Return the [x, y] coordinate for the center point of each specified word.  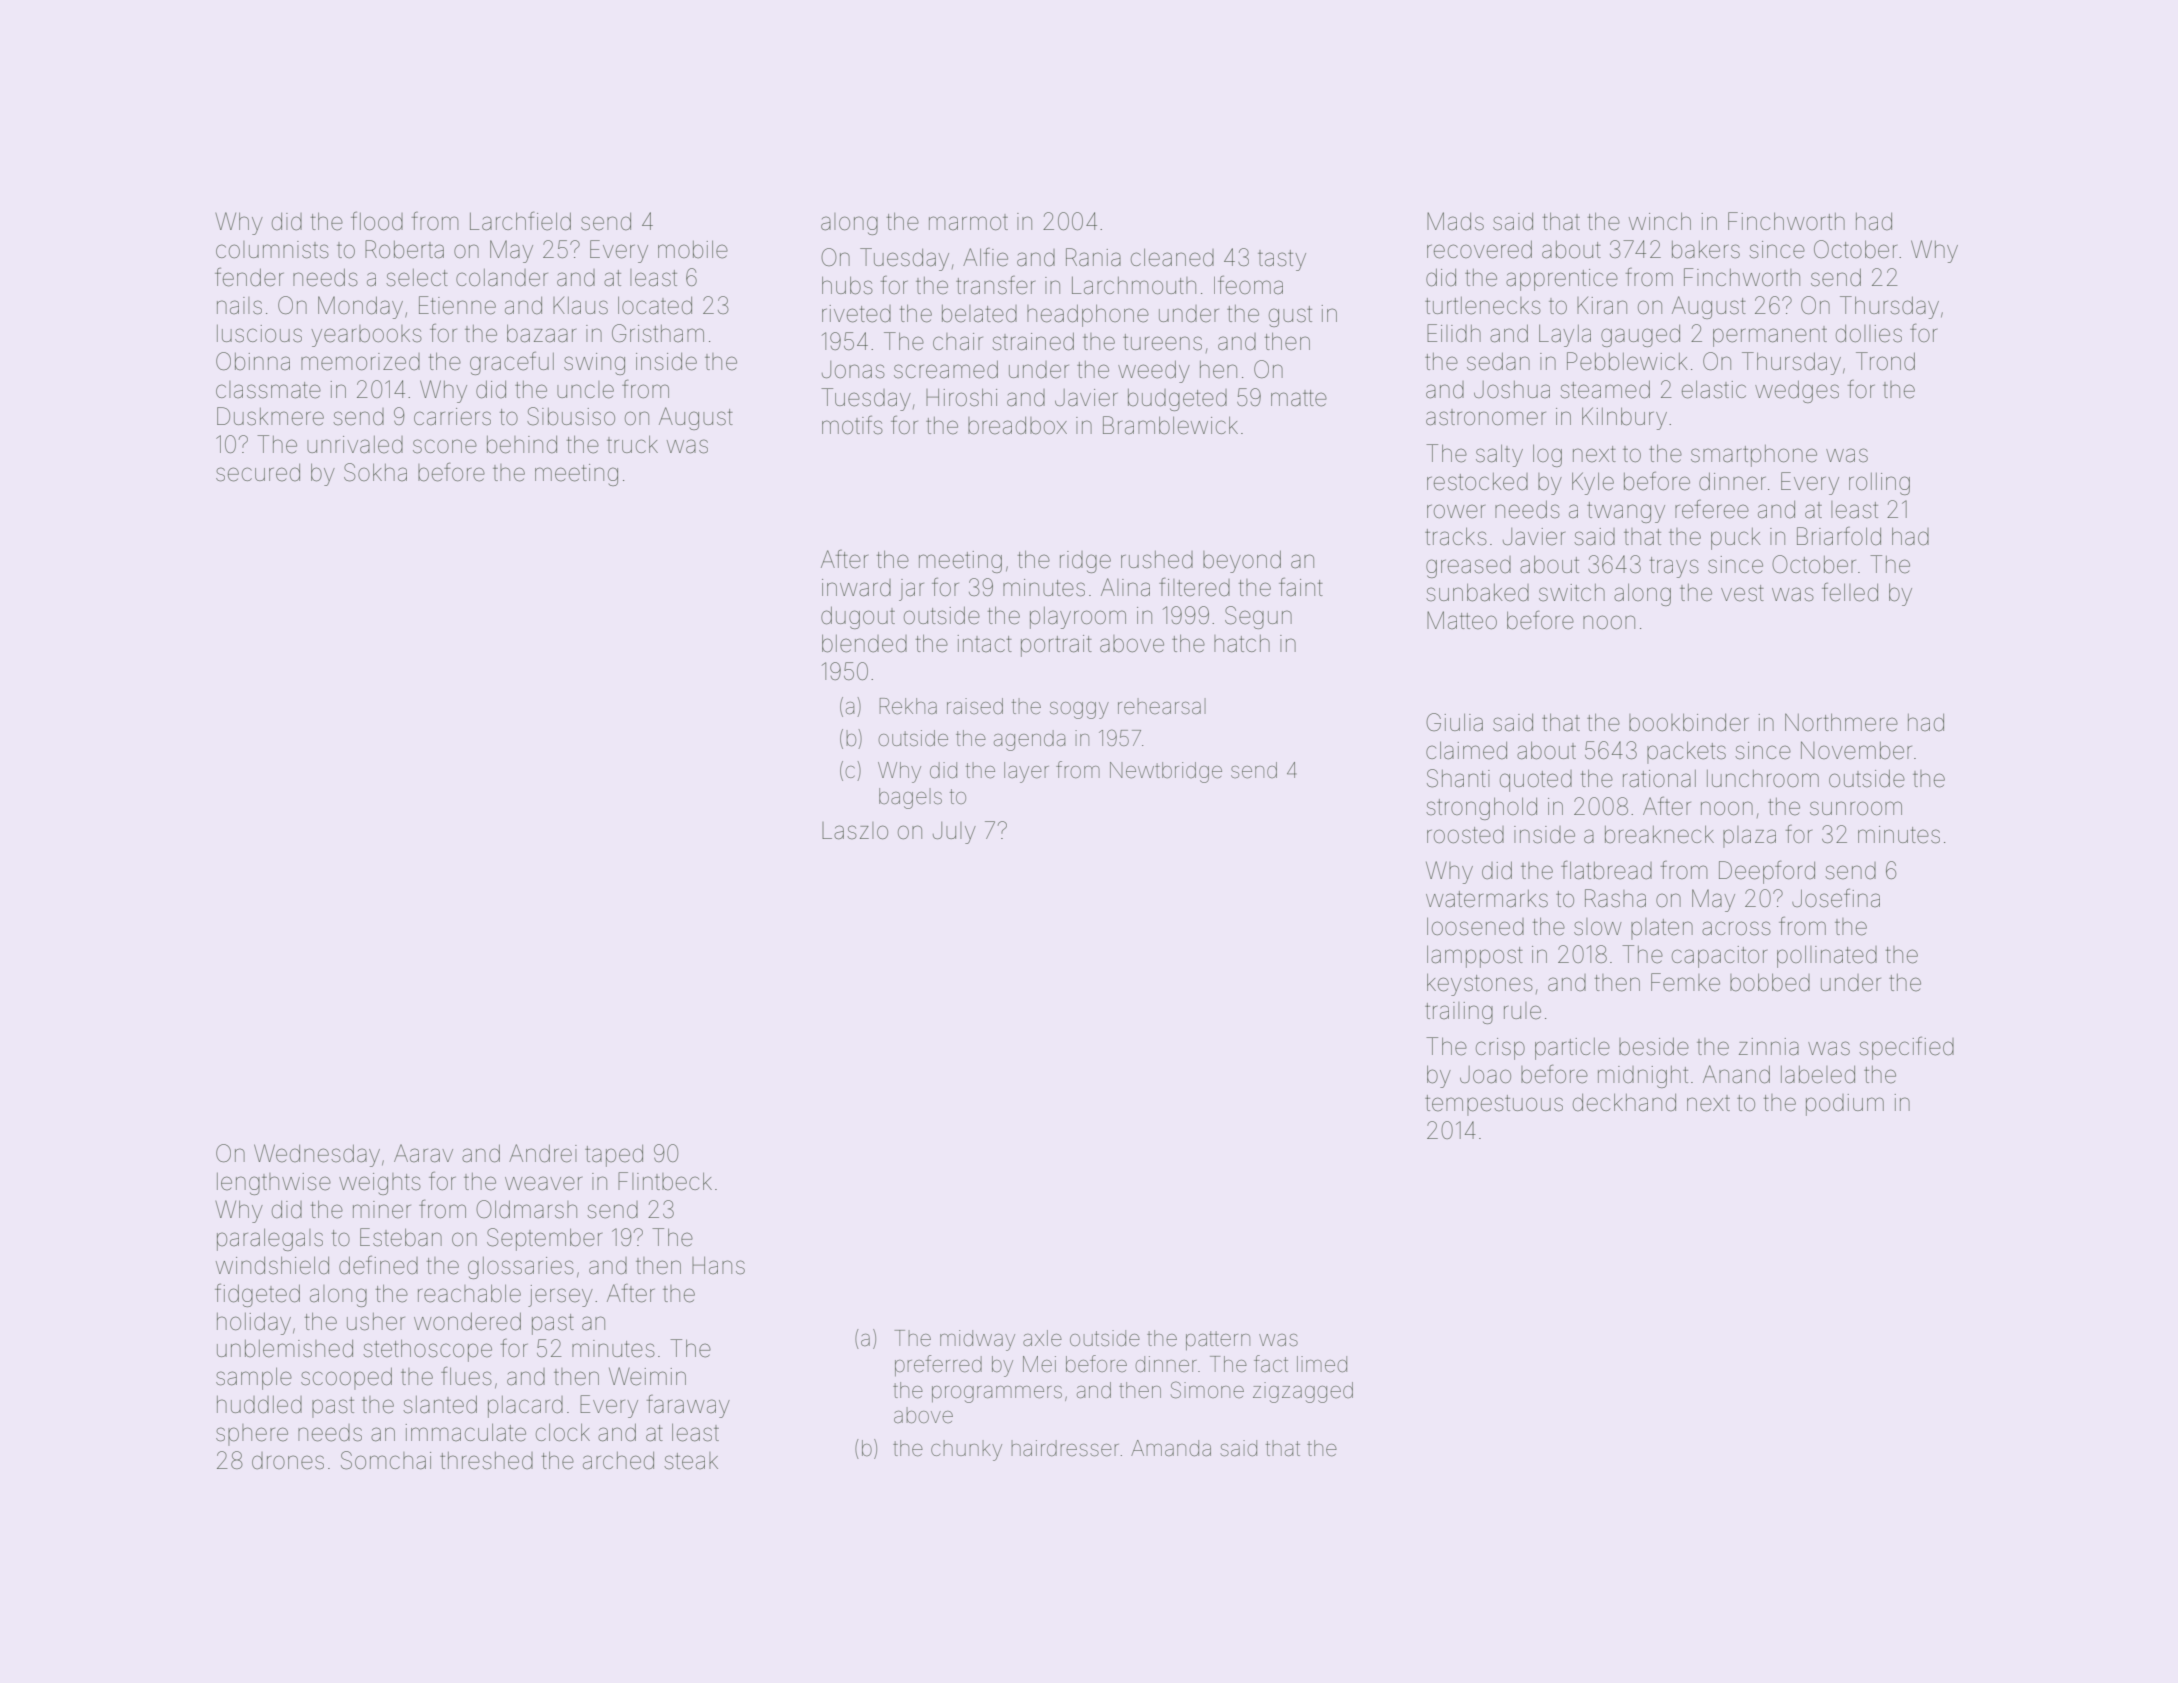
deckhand [1624, 1102]
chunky [966, 1450]
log [1547, 455]
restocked [1477, 482]
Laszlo [855, 831]
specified [1906, 1048]
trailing [1459, 1013]
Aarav [423, 1153]
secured [258, 473]
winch [1660, 221]
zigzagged [1303, 1392]
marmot [968, 222]
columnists [272, 250]
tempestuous [1494, 1105]
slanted [440, 1404]
